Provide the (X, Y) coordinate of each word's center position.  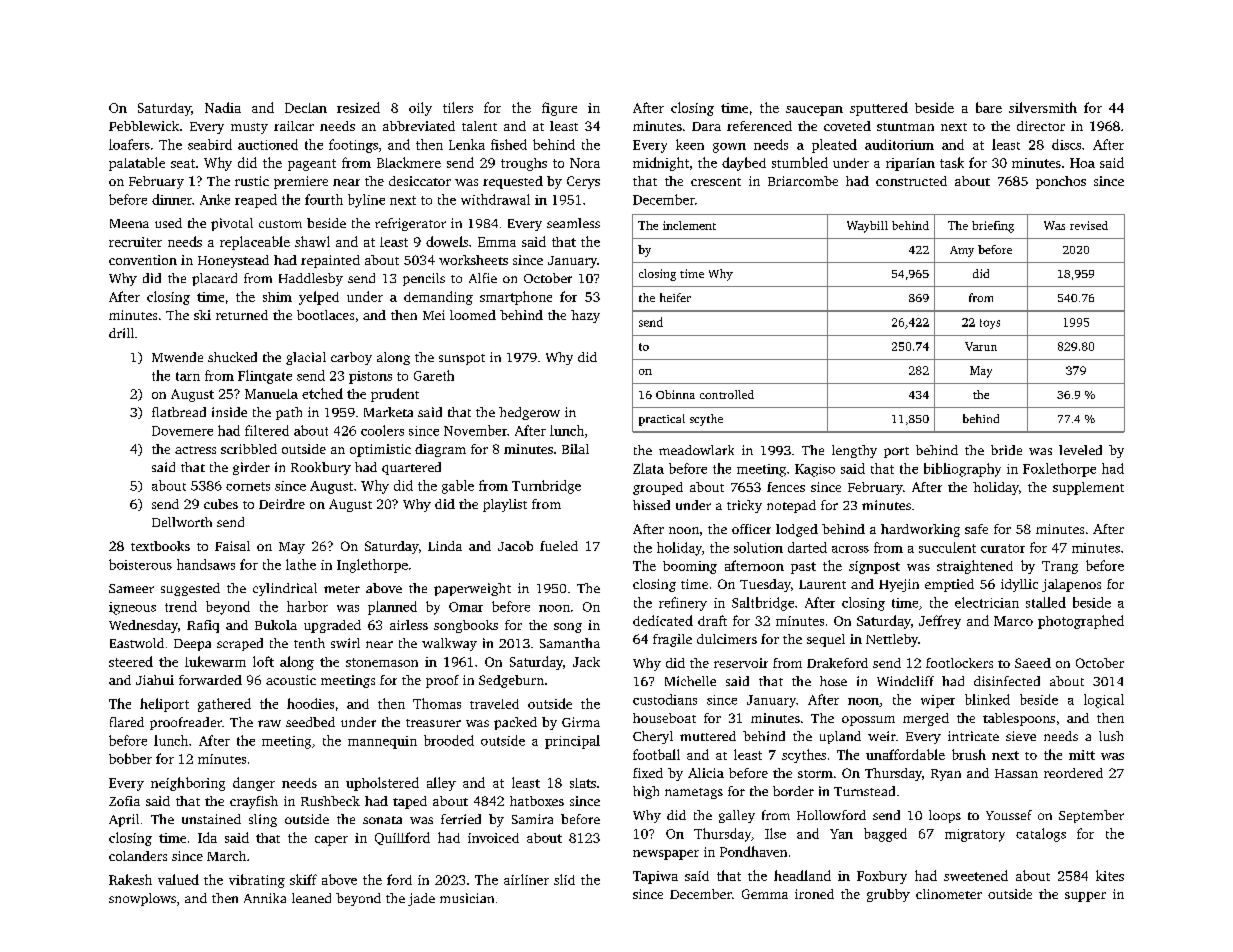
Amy (962, 251)
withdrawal (495, 199)
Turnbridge (546, 487)
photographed (1081, 622)
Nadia (223, 107)
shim (277, 297)
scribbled (249, 449)
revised (1089, 225)
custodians (665, 699)
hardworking (920, 530)
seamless (573, 223)
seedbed (310, 722)
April (124, 820)
